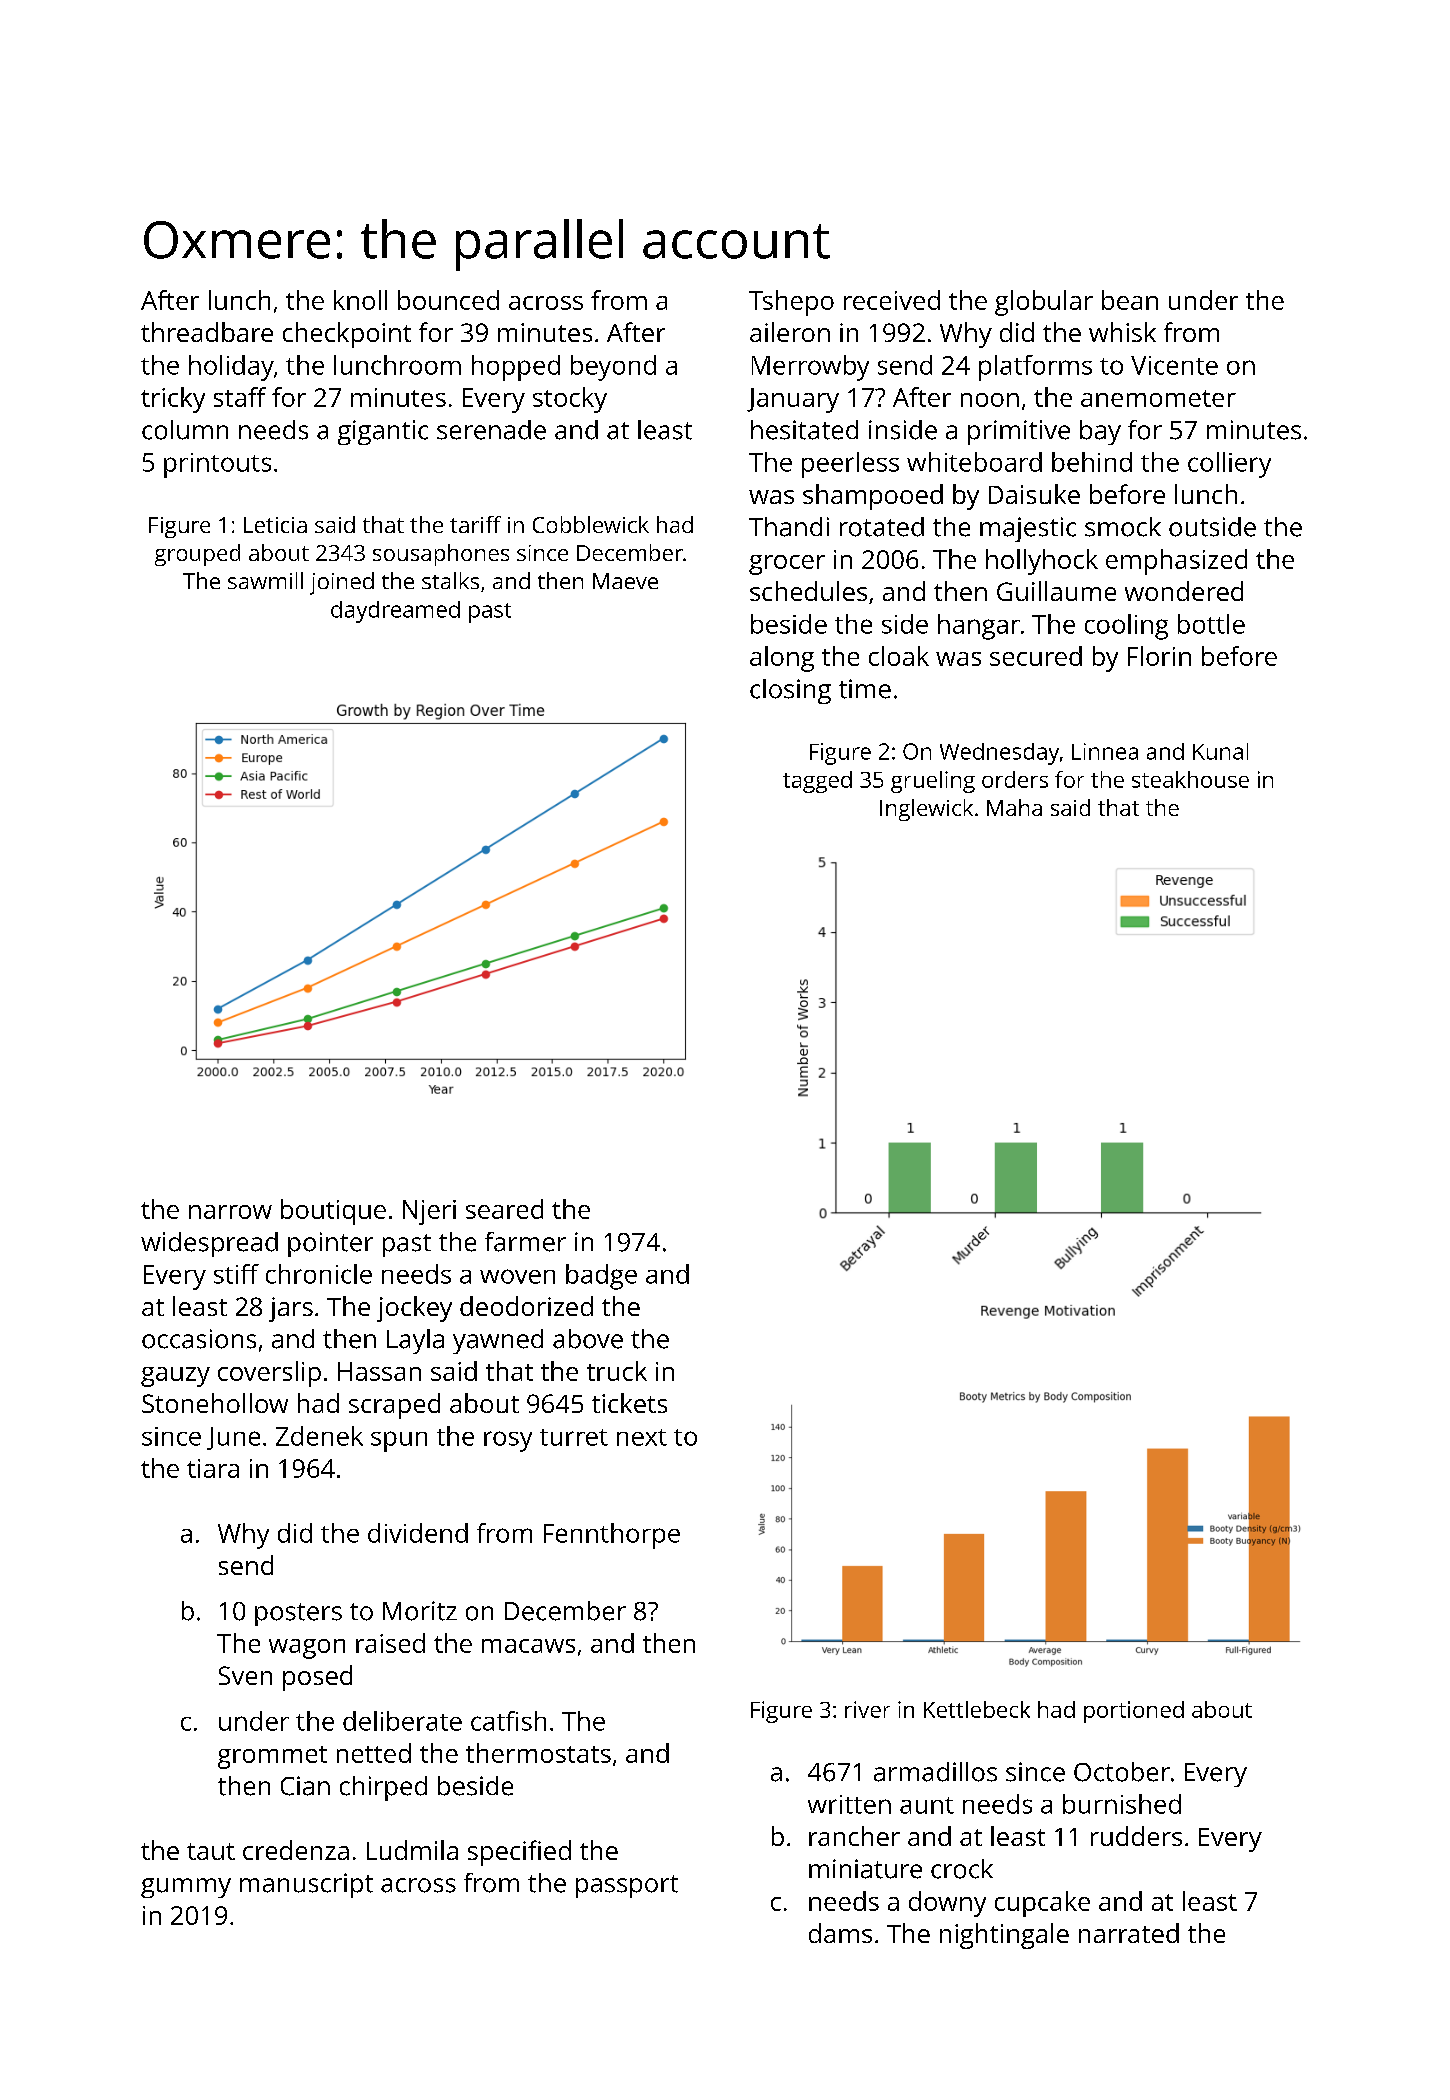 Image resolution: width=1450 pixels, height=2100 pixels. I want to click on posters, so click(298, 1614).
